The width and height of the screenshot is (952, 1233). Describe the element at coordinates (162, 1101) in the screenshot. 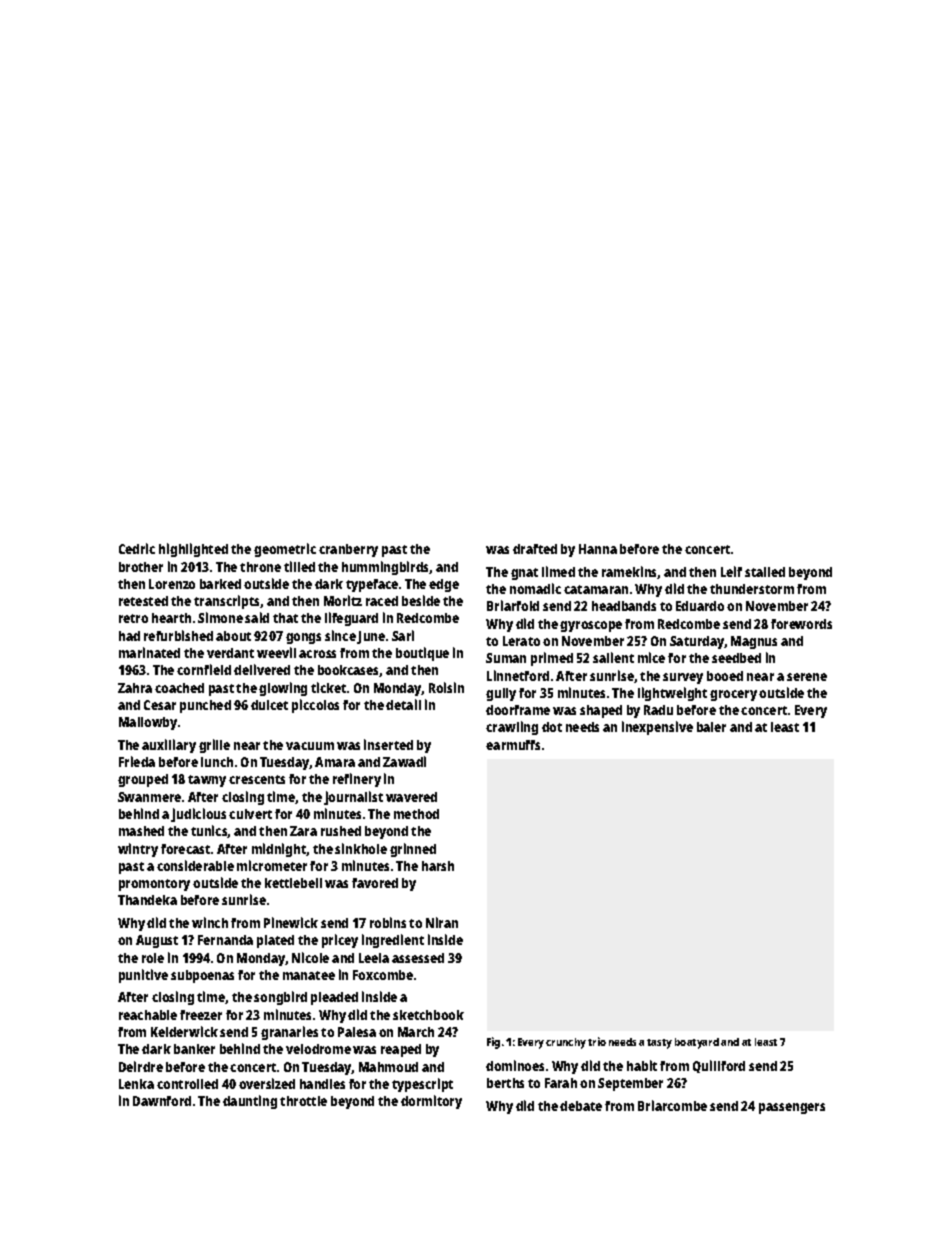

I see `Dawnford` at that location.
